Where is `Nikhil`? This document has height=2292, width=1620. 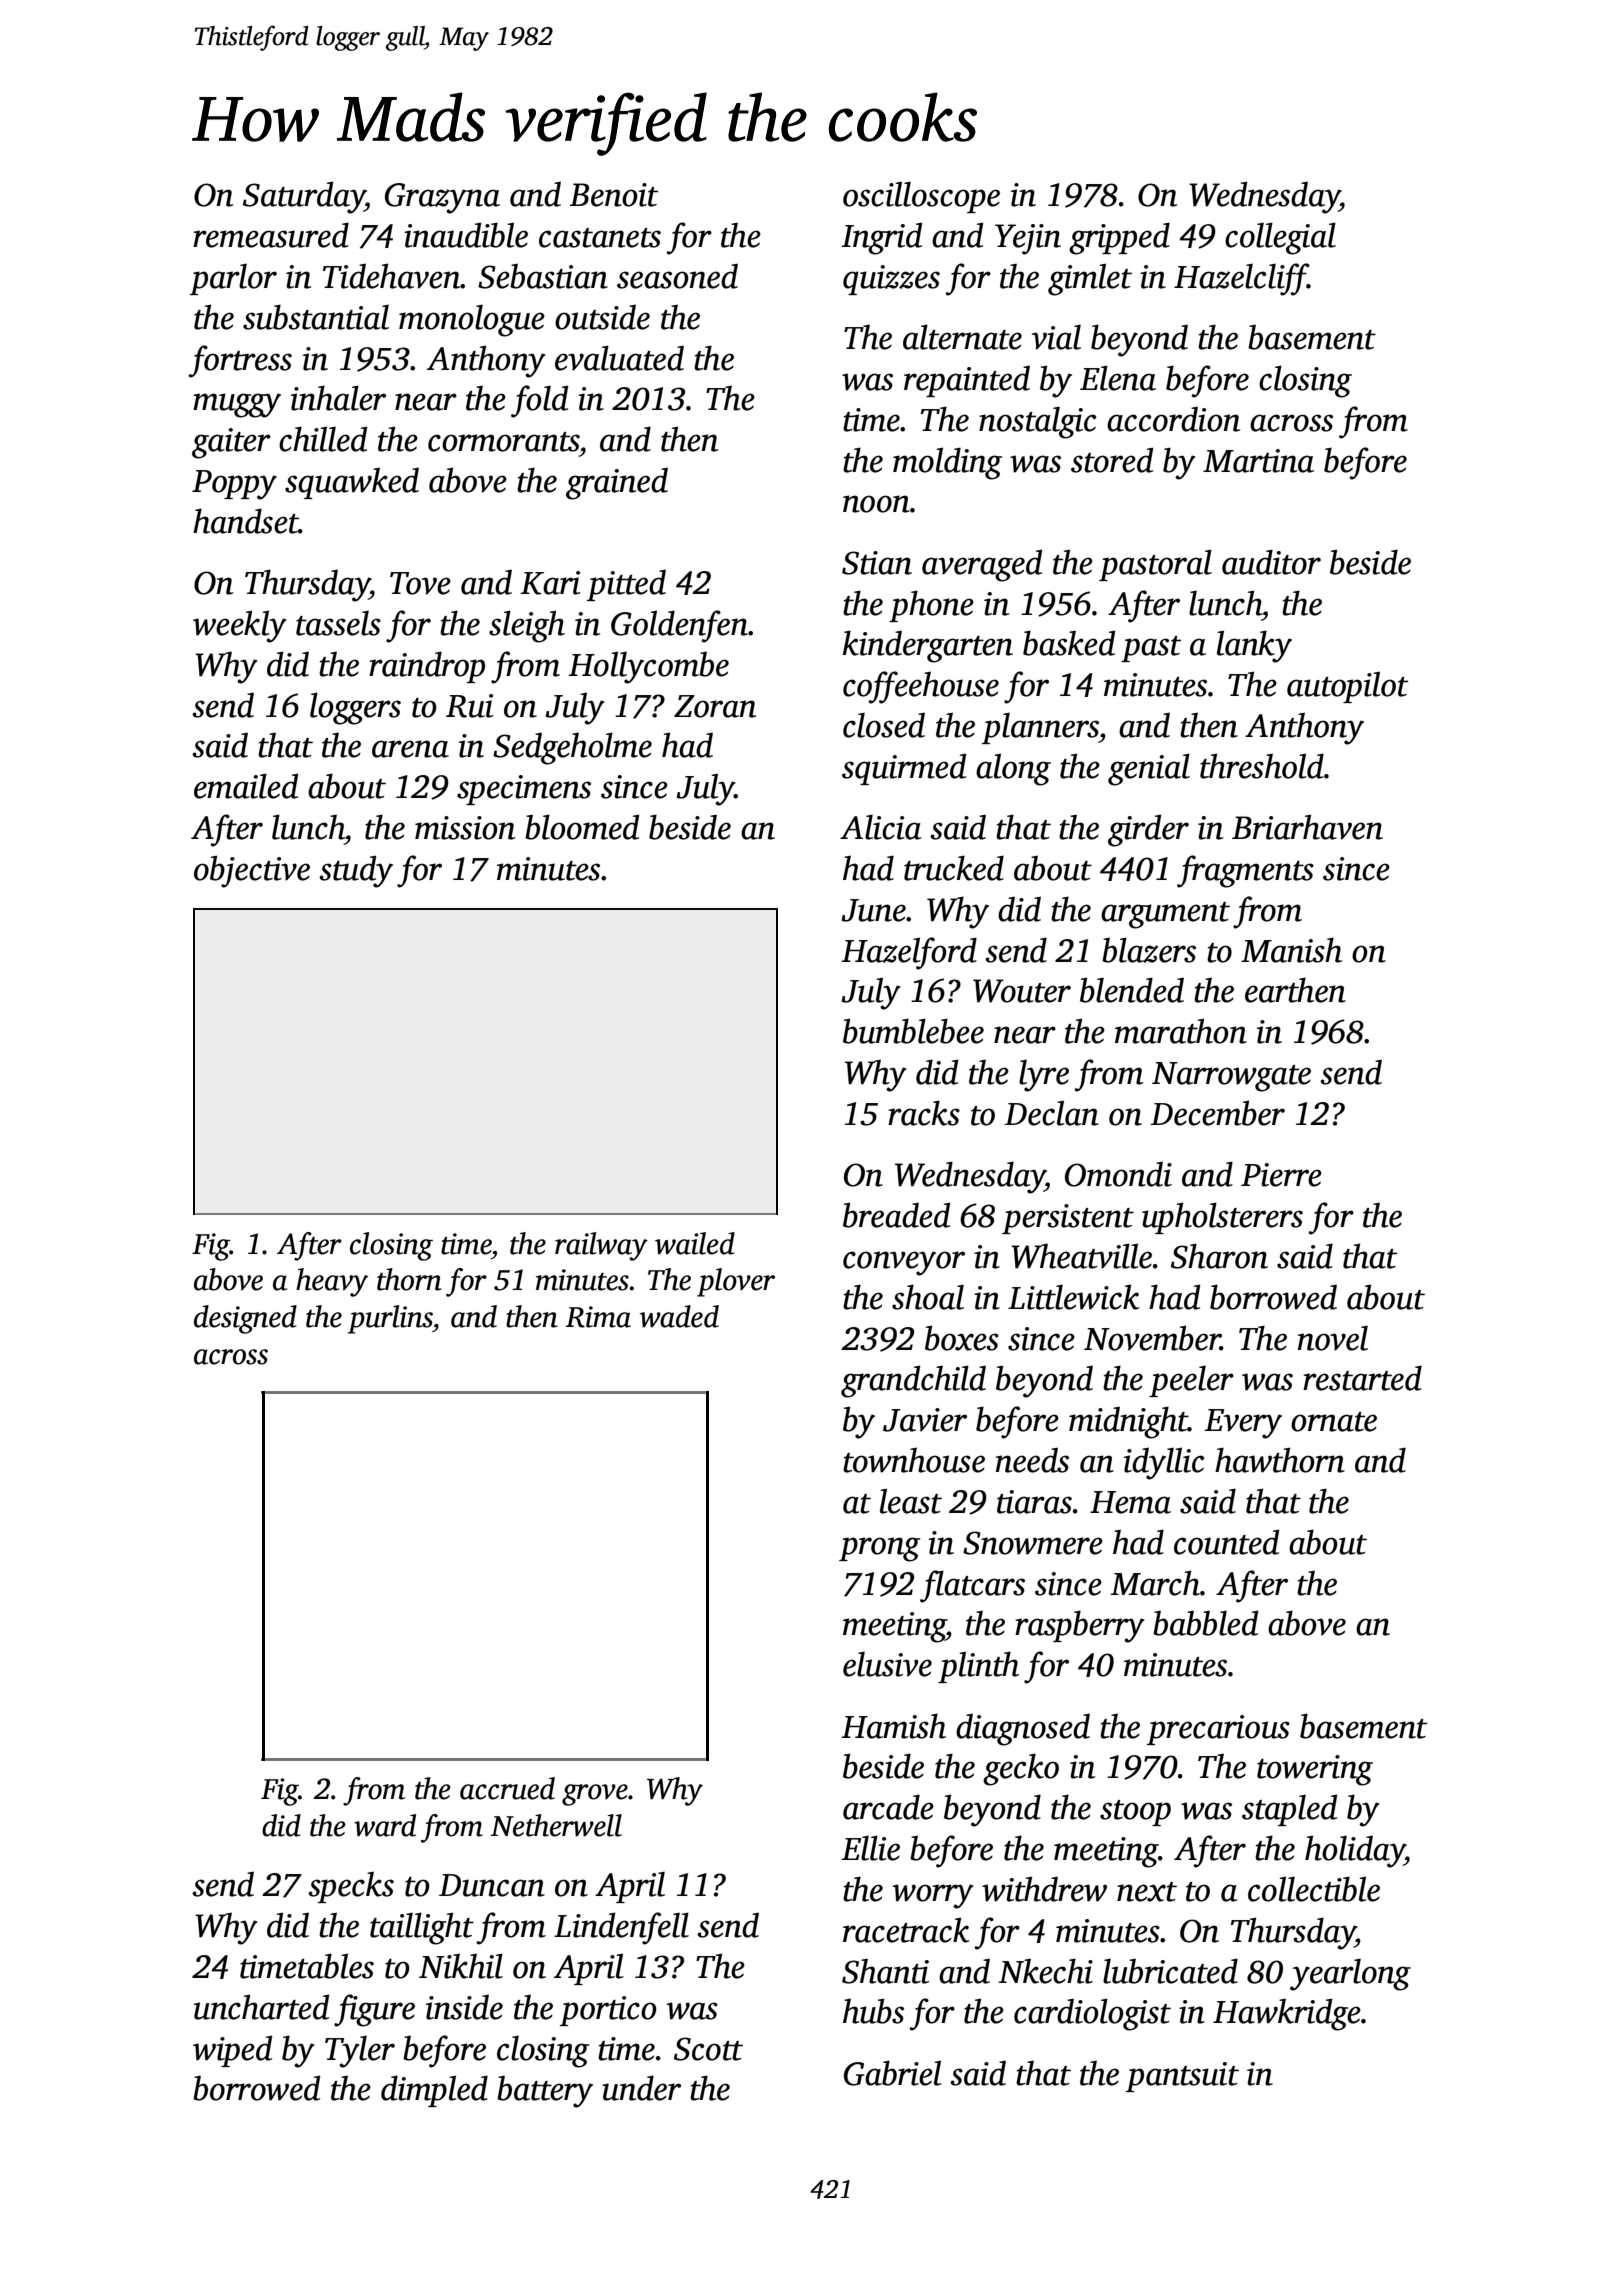 Nikhil is located at coordinates (461, 1966).
